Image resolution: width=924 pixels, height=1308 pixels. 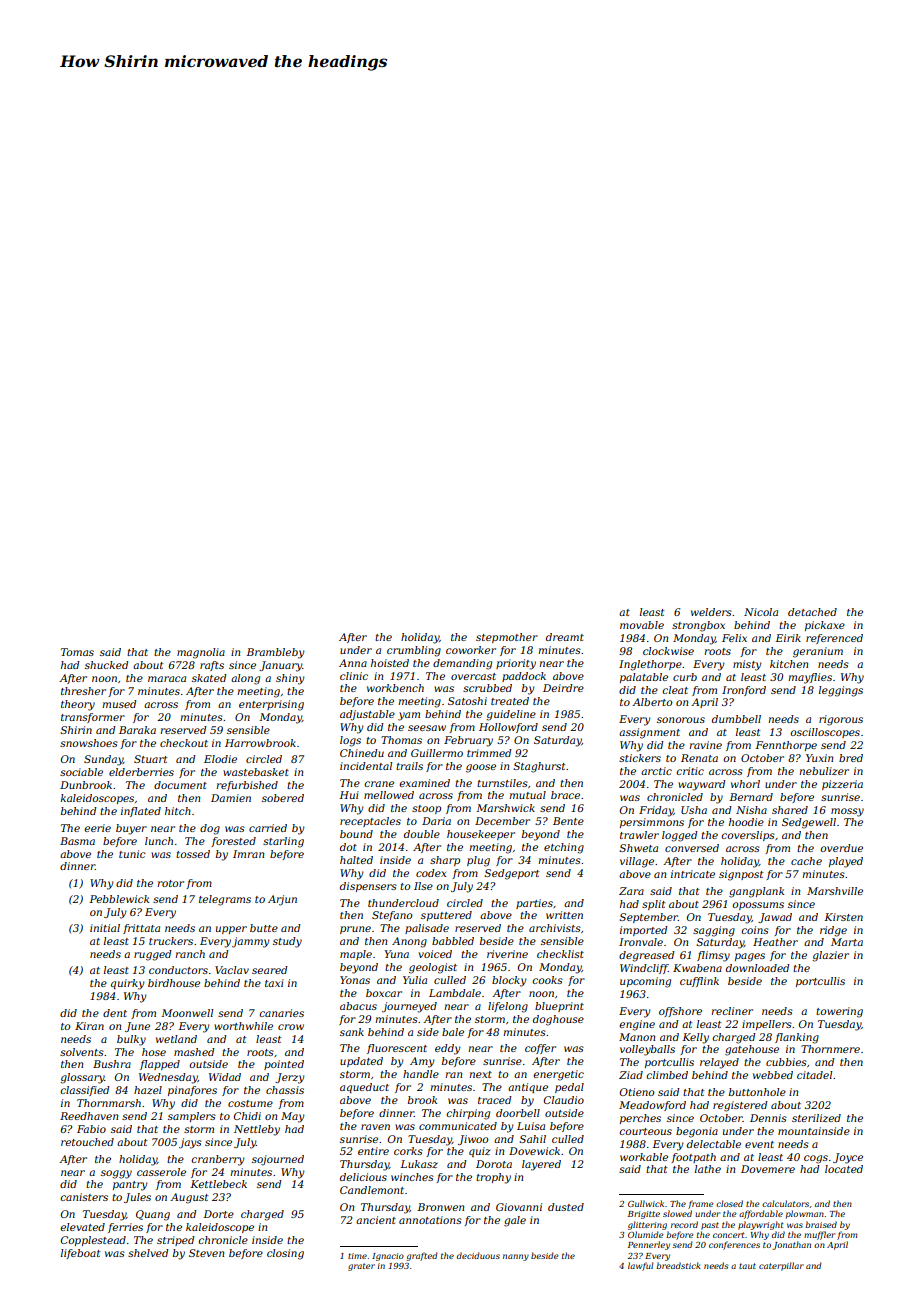 I want to click on sterilized, so click(x=816, y=1118).
